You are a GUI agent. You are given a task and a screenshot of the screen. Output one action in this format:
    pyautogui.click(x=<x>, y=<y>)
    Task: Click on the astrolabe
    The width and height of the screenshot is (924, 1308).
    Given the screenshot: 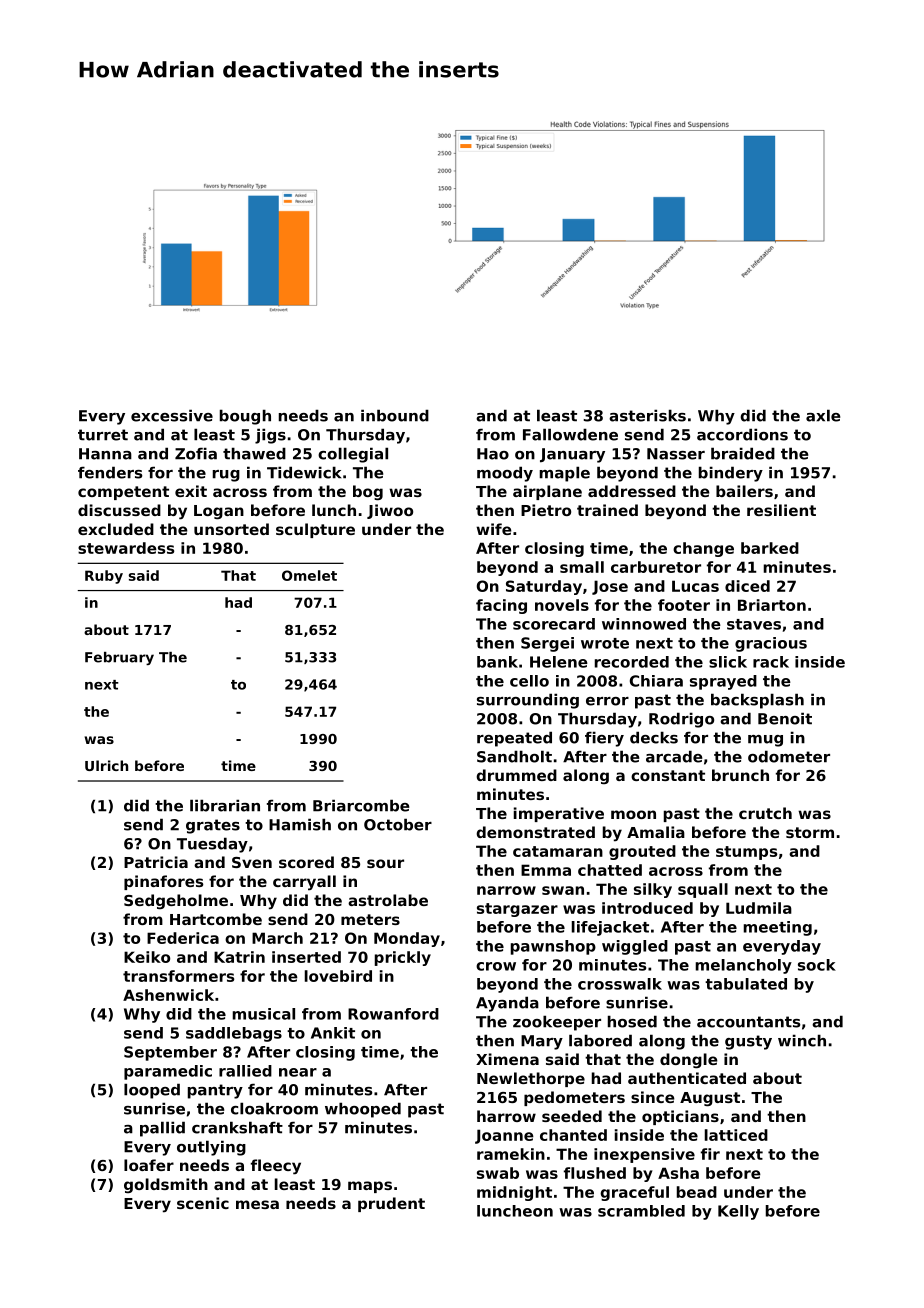 What is the action you would take?
    pyautogui.click(x=388, y=900)
